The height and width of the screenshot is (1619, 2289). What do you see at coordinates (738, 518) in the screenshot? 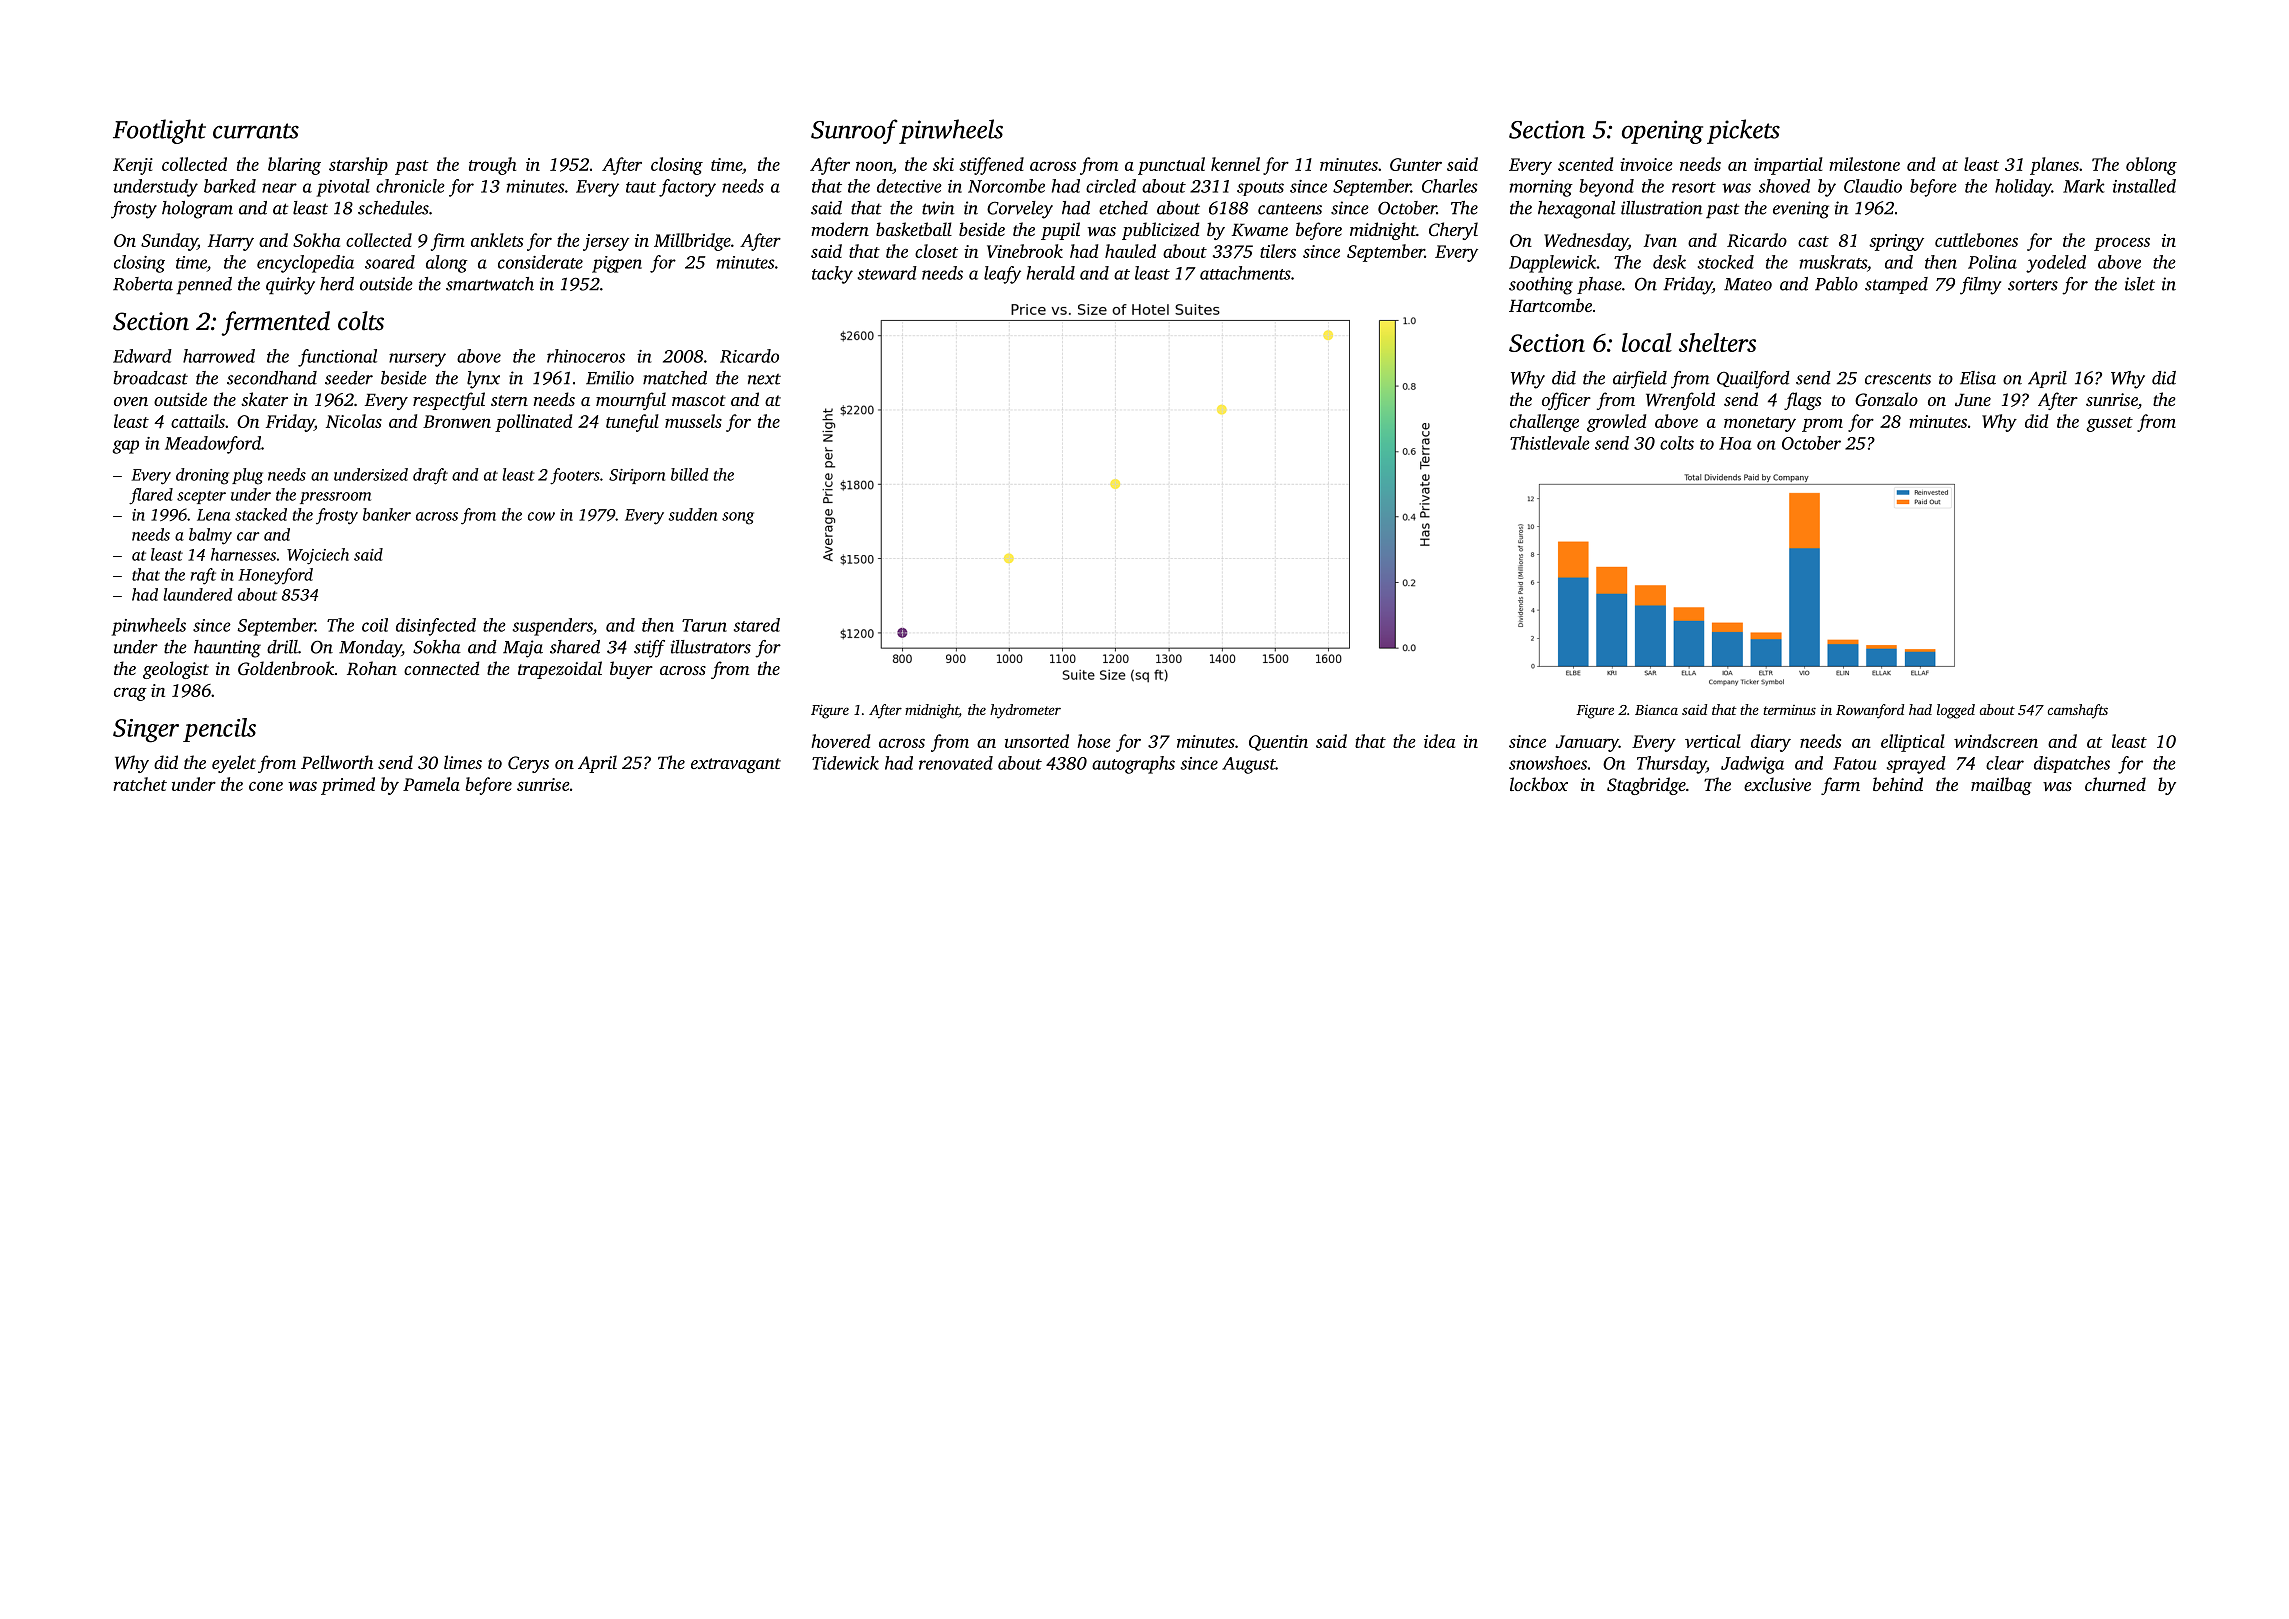
I see `song` at bounding box center [738, 518].
